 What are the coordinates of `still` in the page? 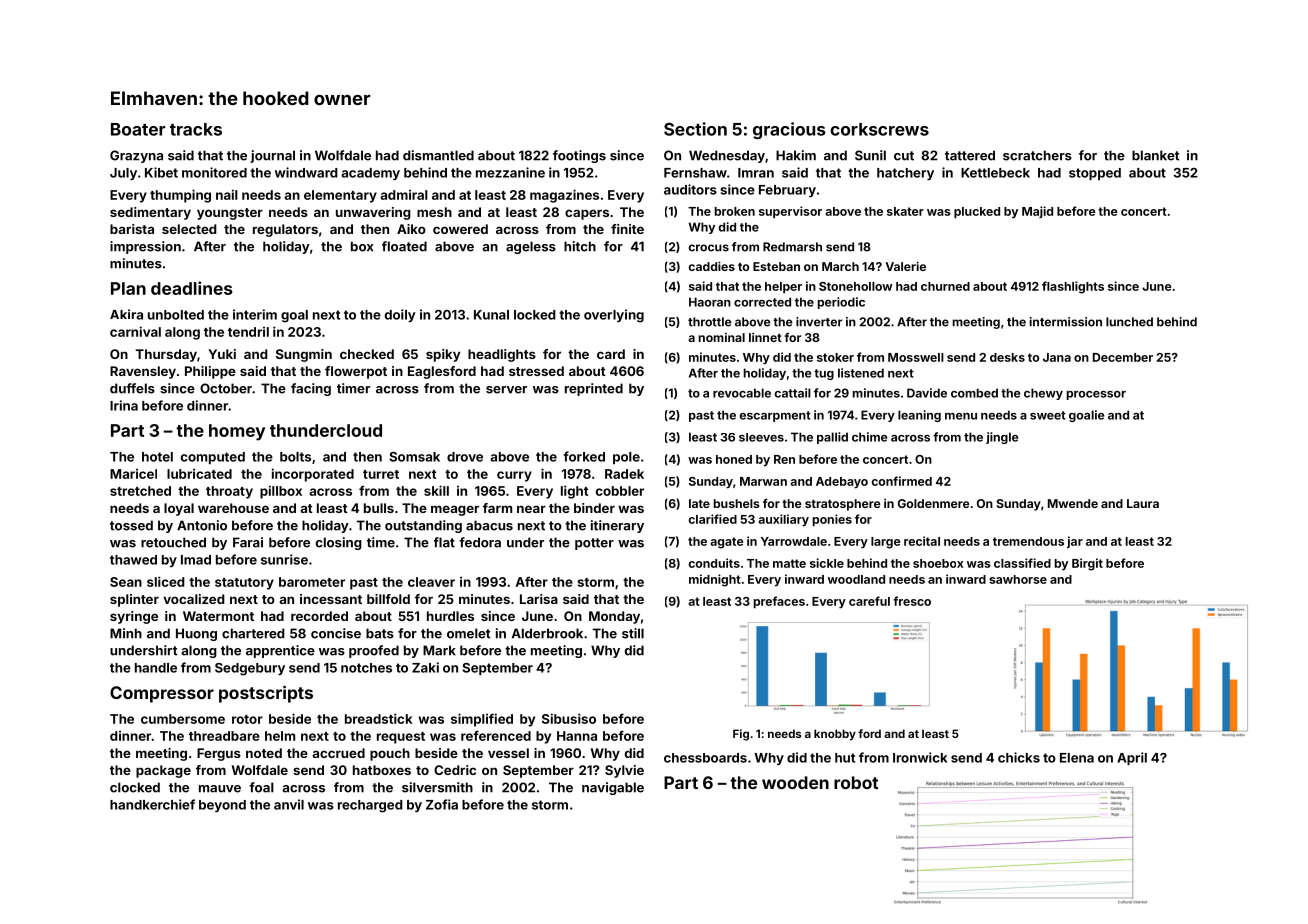 It's located at (633, 633).
